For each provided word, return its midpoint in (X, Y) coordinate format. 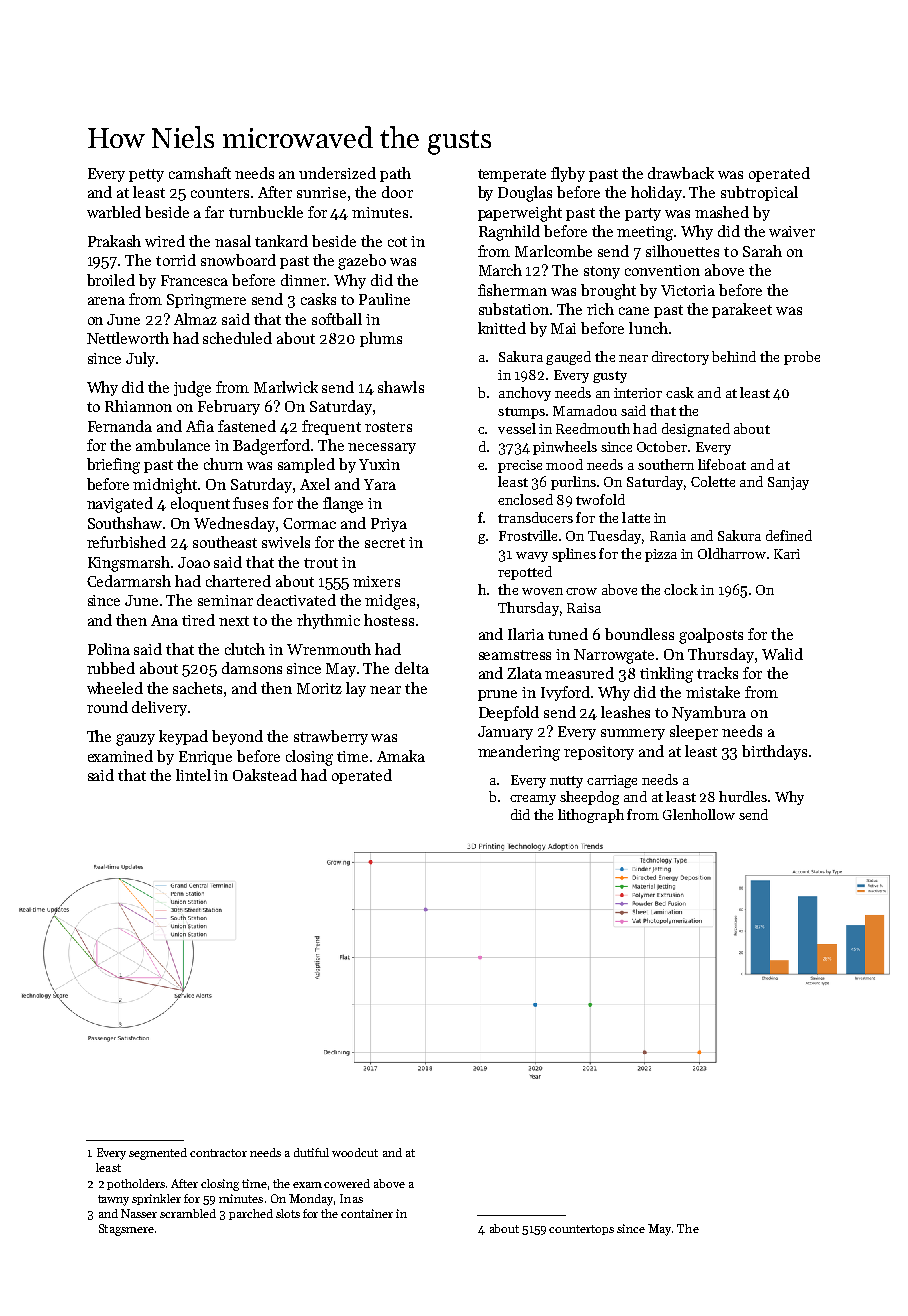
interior (638, 393)
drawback (681, 173)
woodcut (355, 1152)
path (395, 174)
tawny (113, 1200)
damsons (252, 668)
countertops (581, 1230)
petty (146, 175)
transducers (535, 517)
